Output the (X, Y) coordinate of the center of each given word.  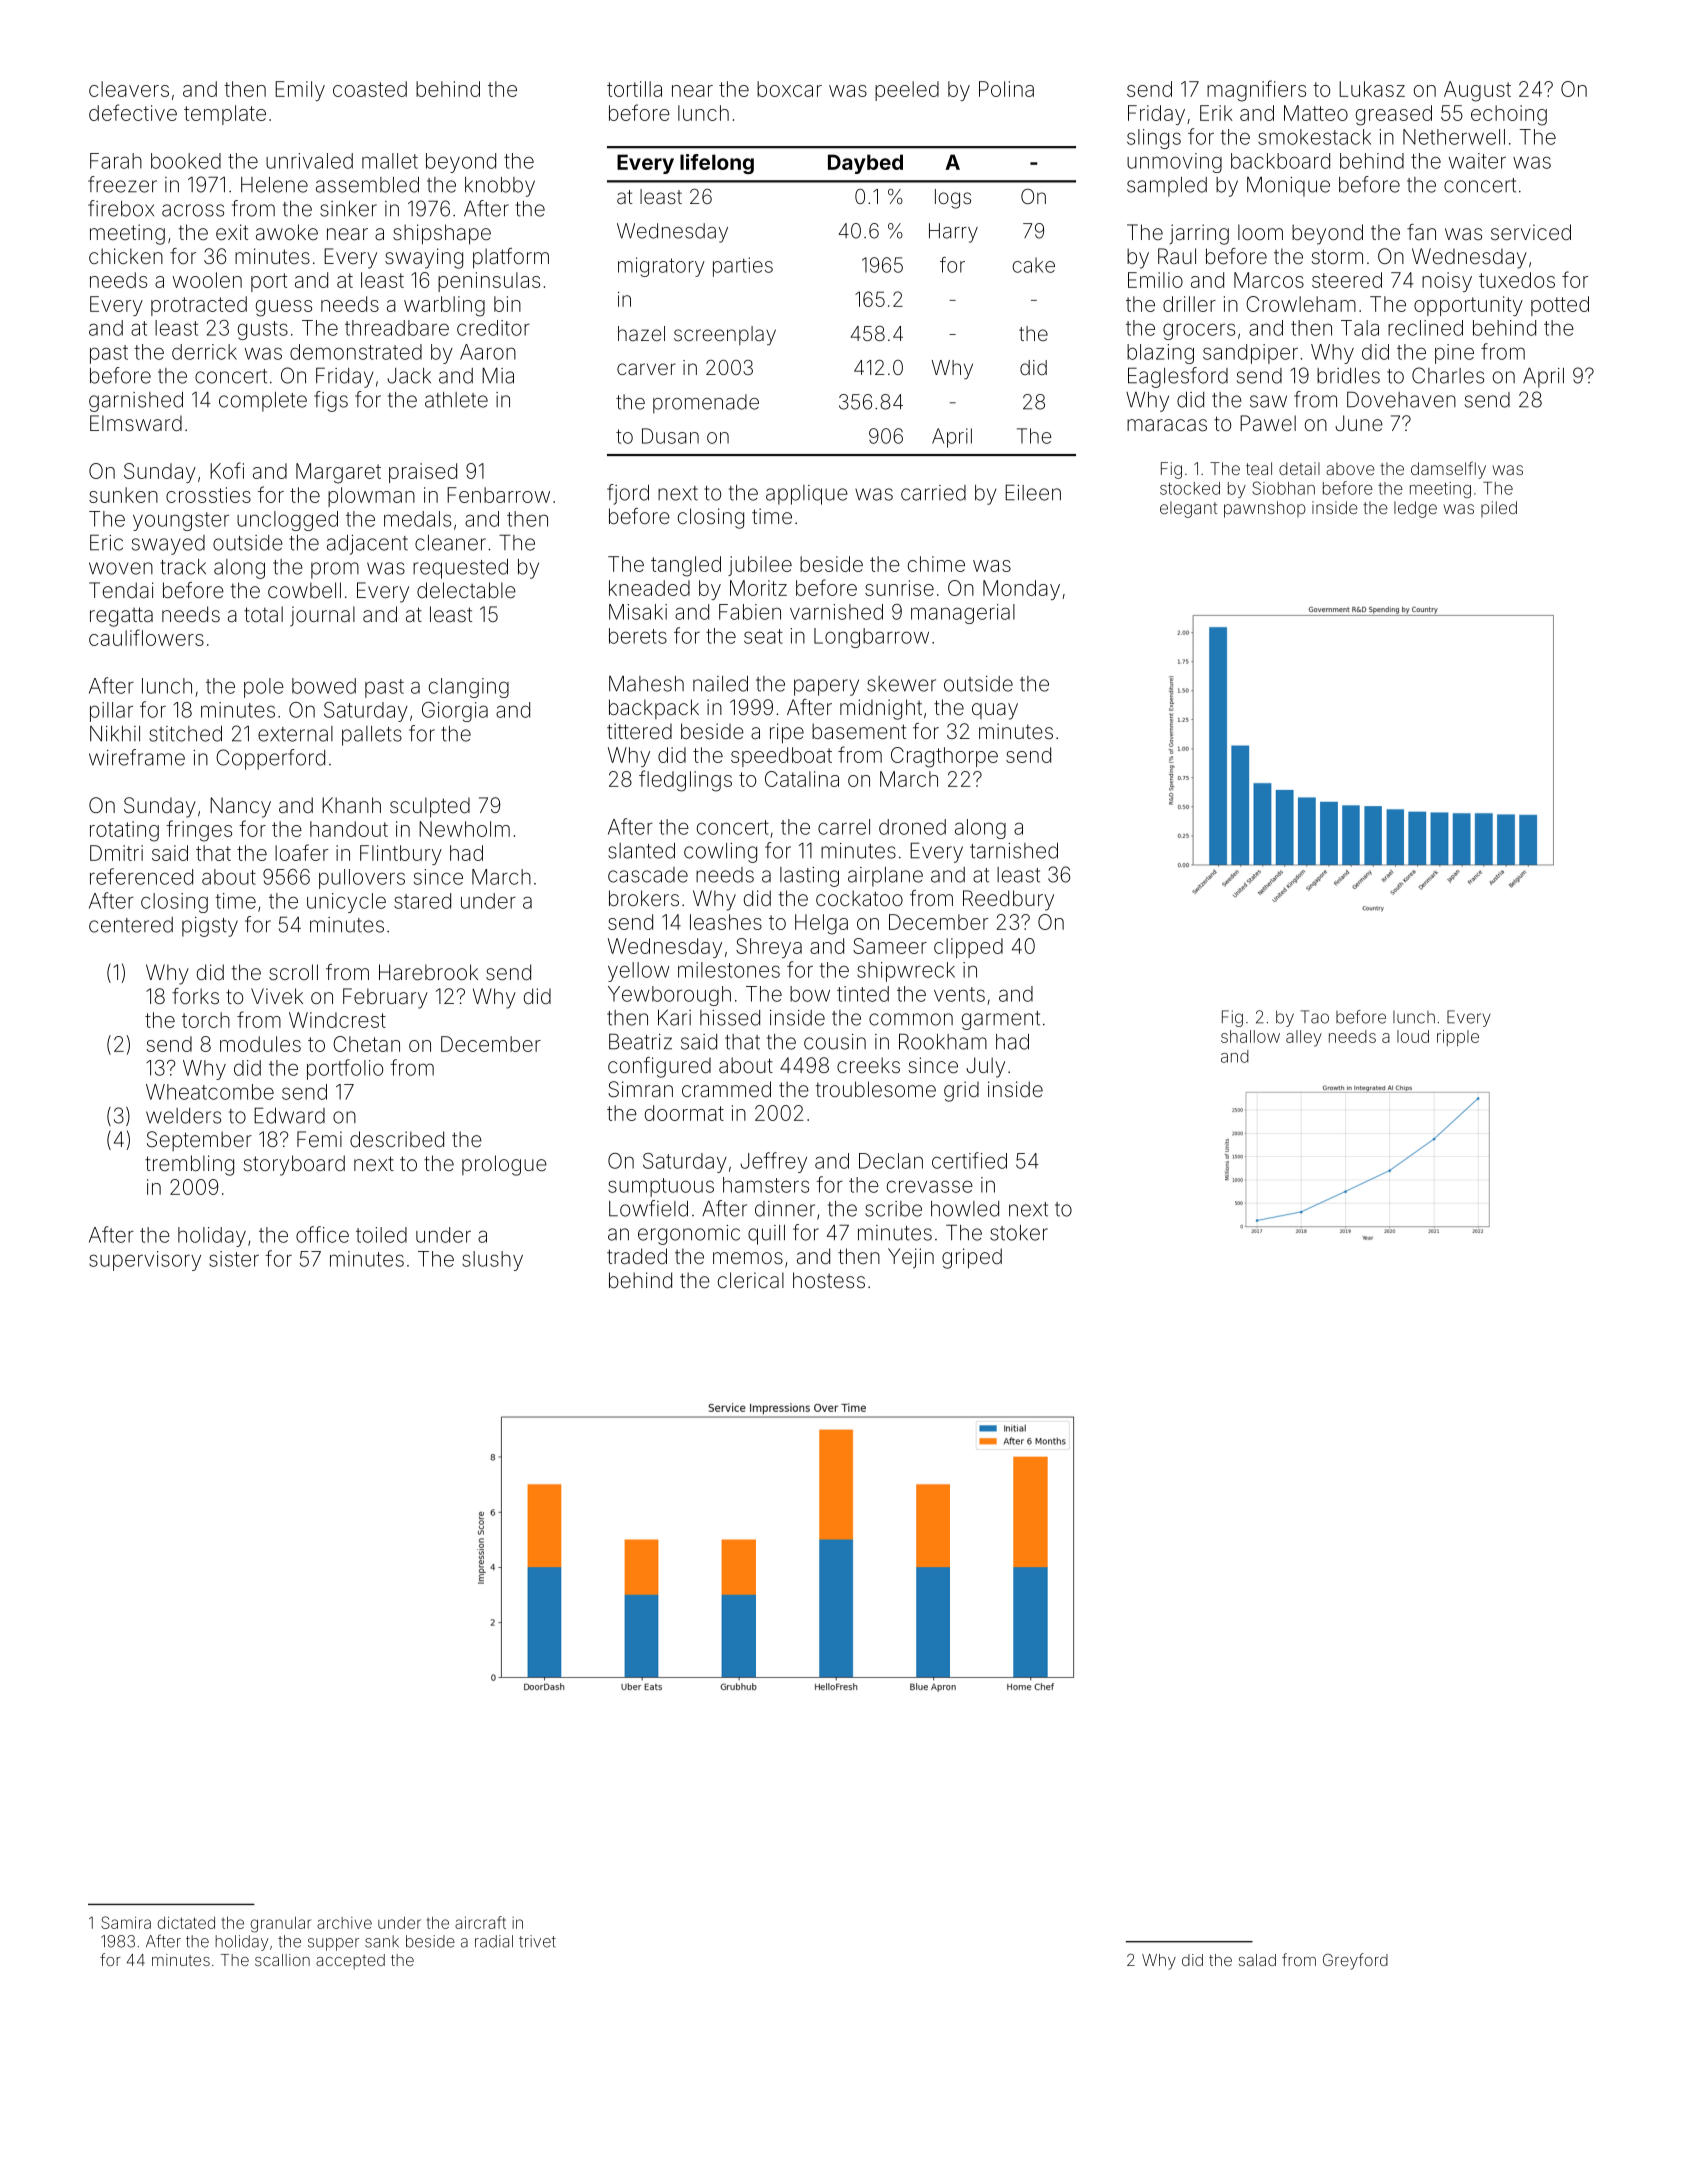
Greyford (1355, 1961)
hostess (829, 1280)
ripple (1458, 1038)
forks (195, 996)
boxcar (789, 89)
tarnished (1014, 851)
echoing (1509, 115)
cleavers (129, 89)
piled (1499, 509)
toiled (381, 1235)
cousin (835, 1042)
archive (344, 1923)
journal (322, 616)
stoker (1019, 1233)
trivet (537, 1941)
